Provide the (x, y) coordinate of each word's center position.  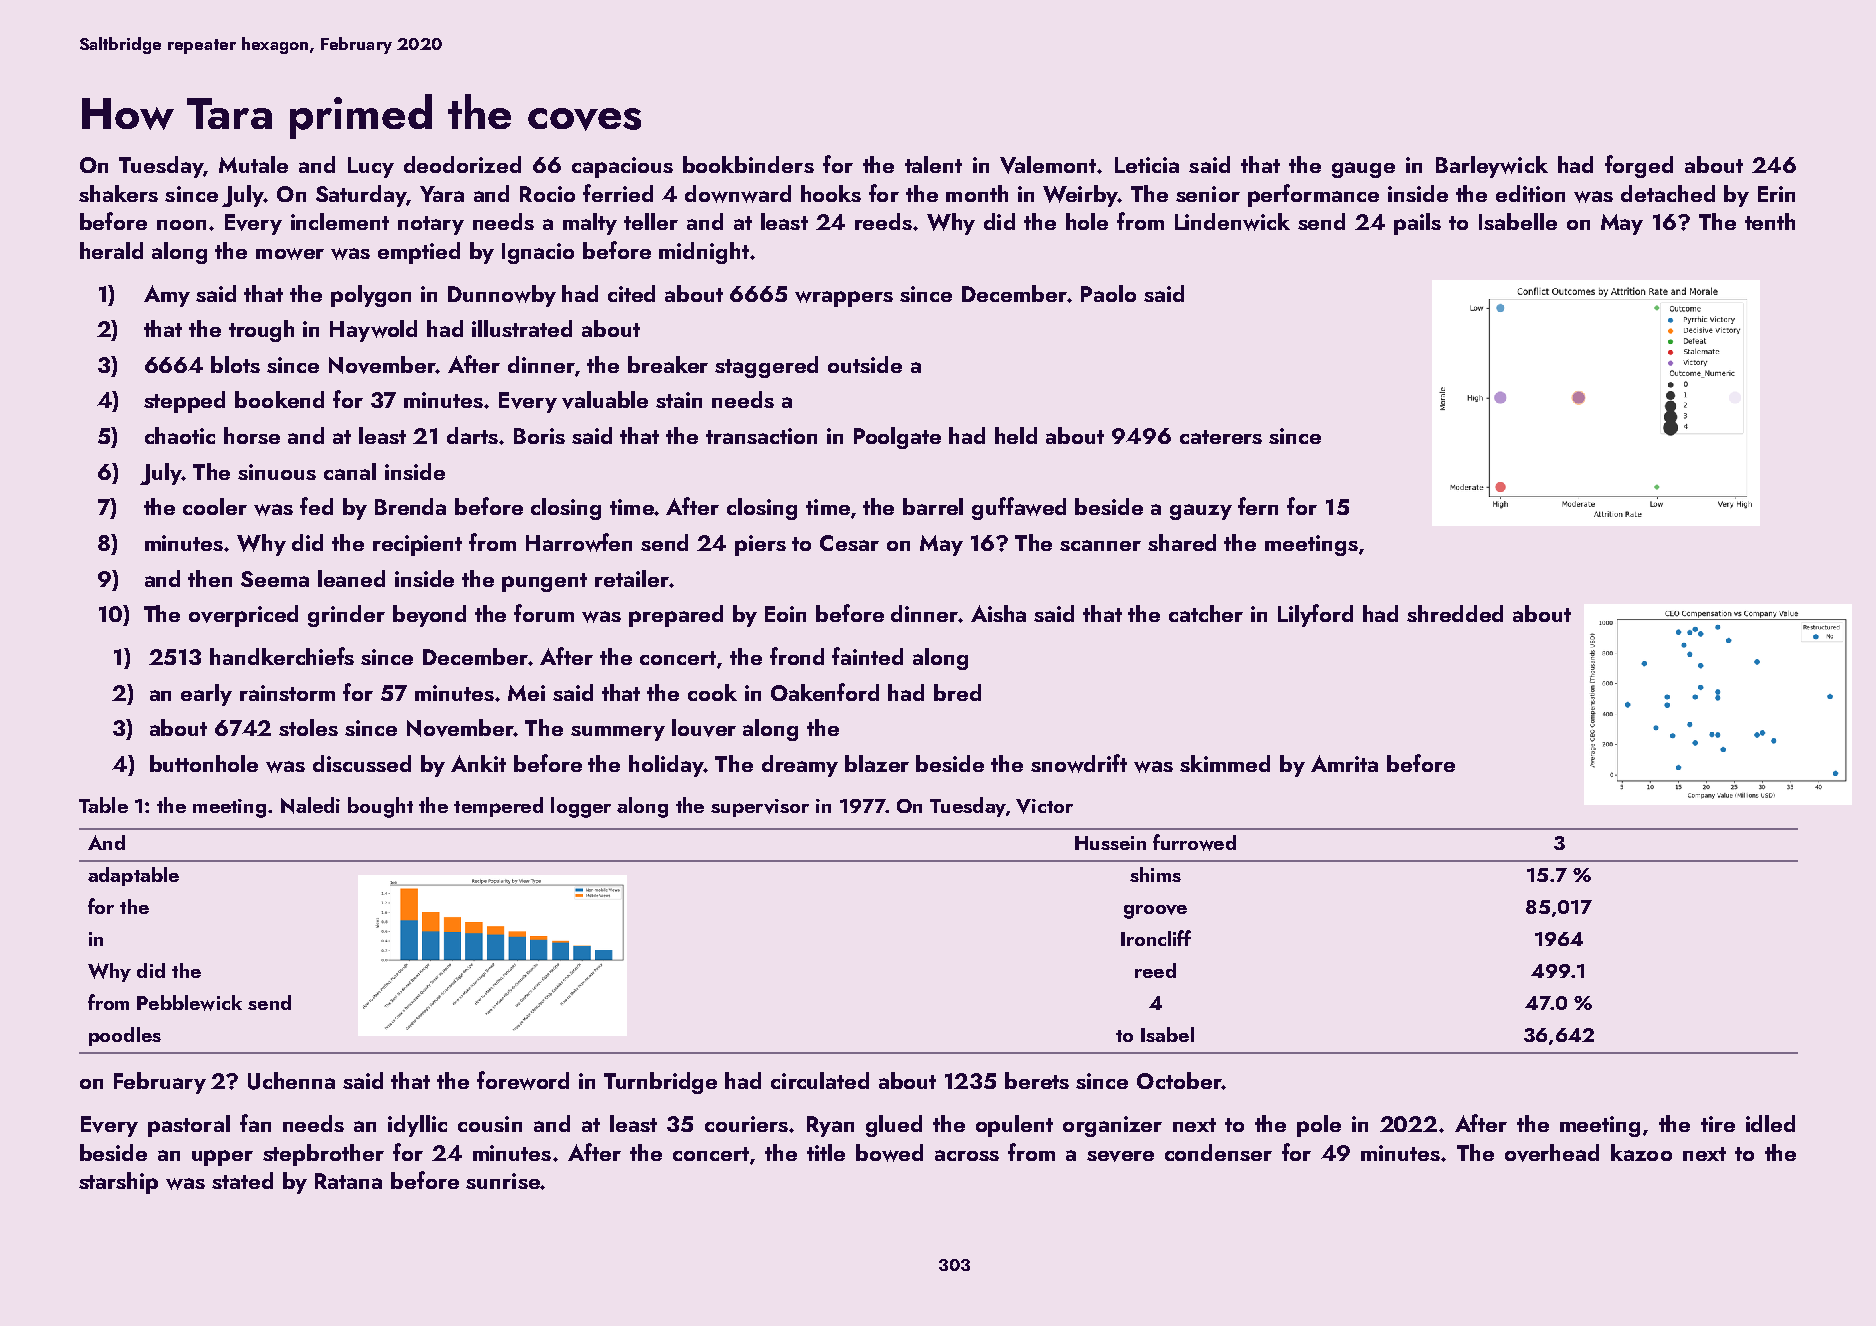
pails (1417, 224)
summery (618, 733)
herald (111, 250)
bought (380, 807)
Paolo (1108, 293)
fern (1258, 506)
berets (1037, 1080)
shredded (1455, 613)
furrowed (1194, 842)
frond (797, 656)
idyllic (417, 1126)
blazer (877, 763)
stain (679, 400)
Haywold (373, 331)
